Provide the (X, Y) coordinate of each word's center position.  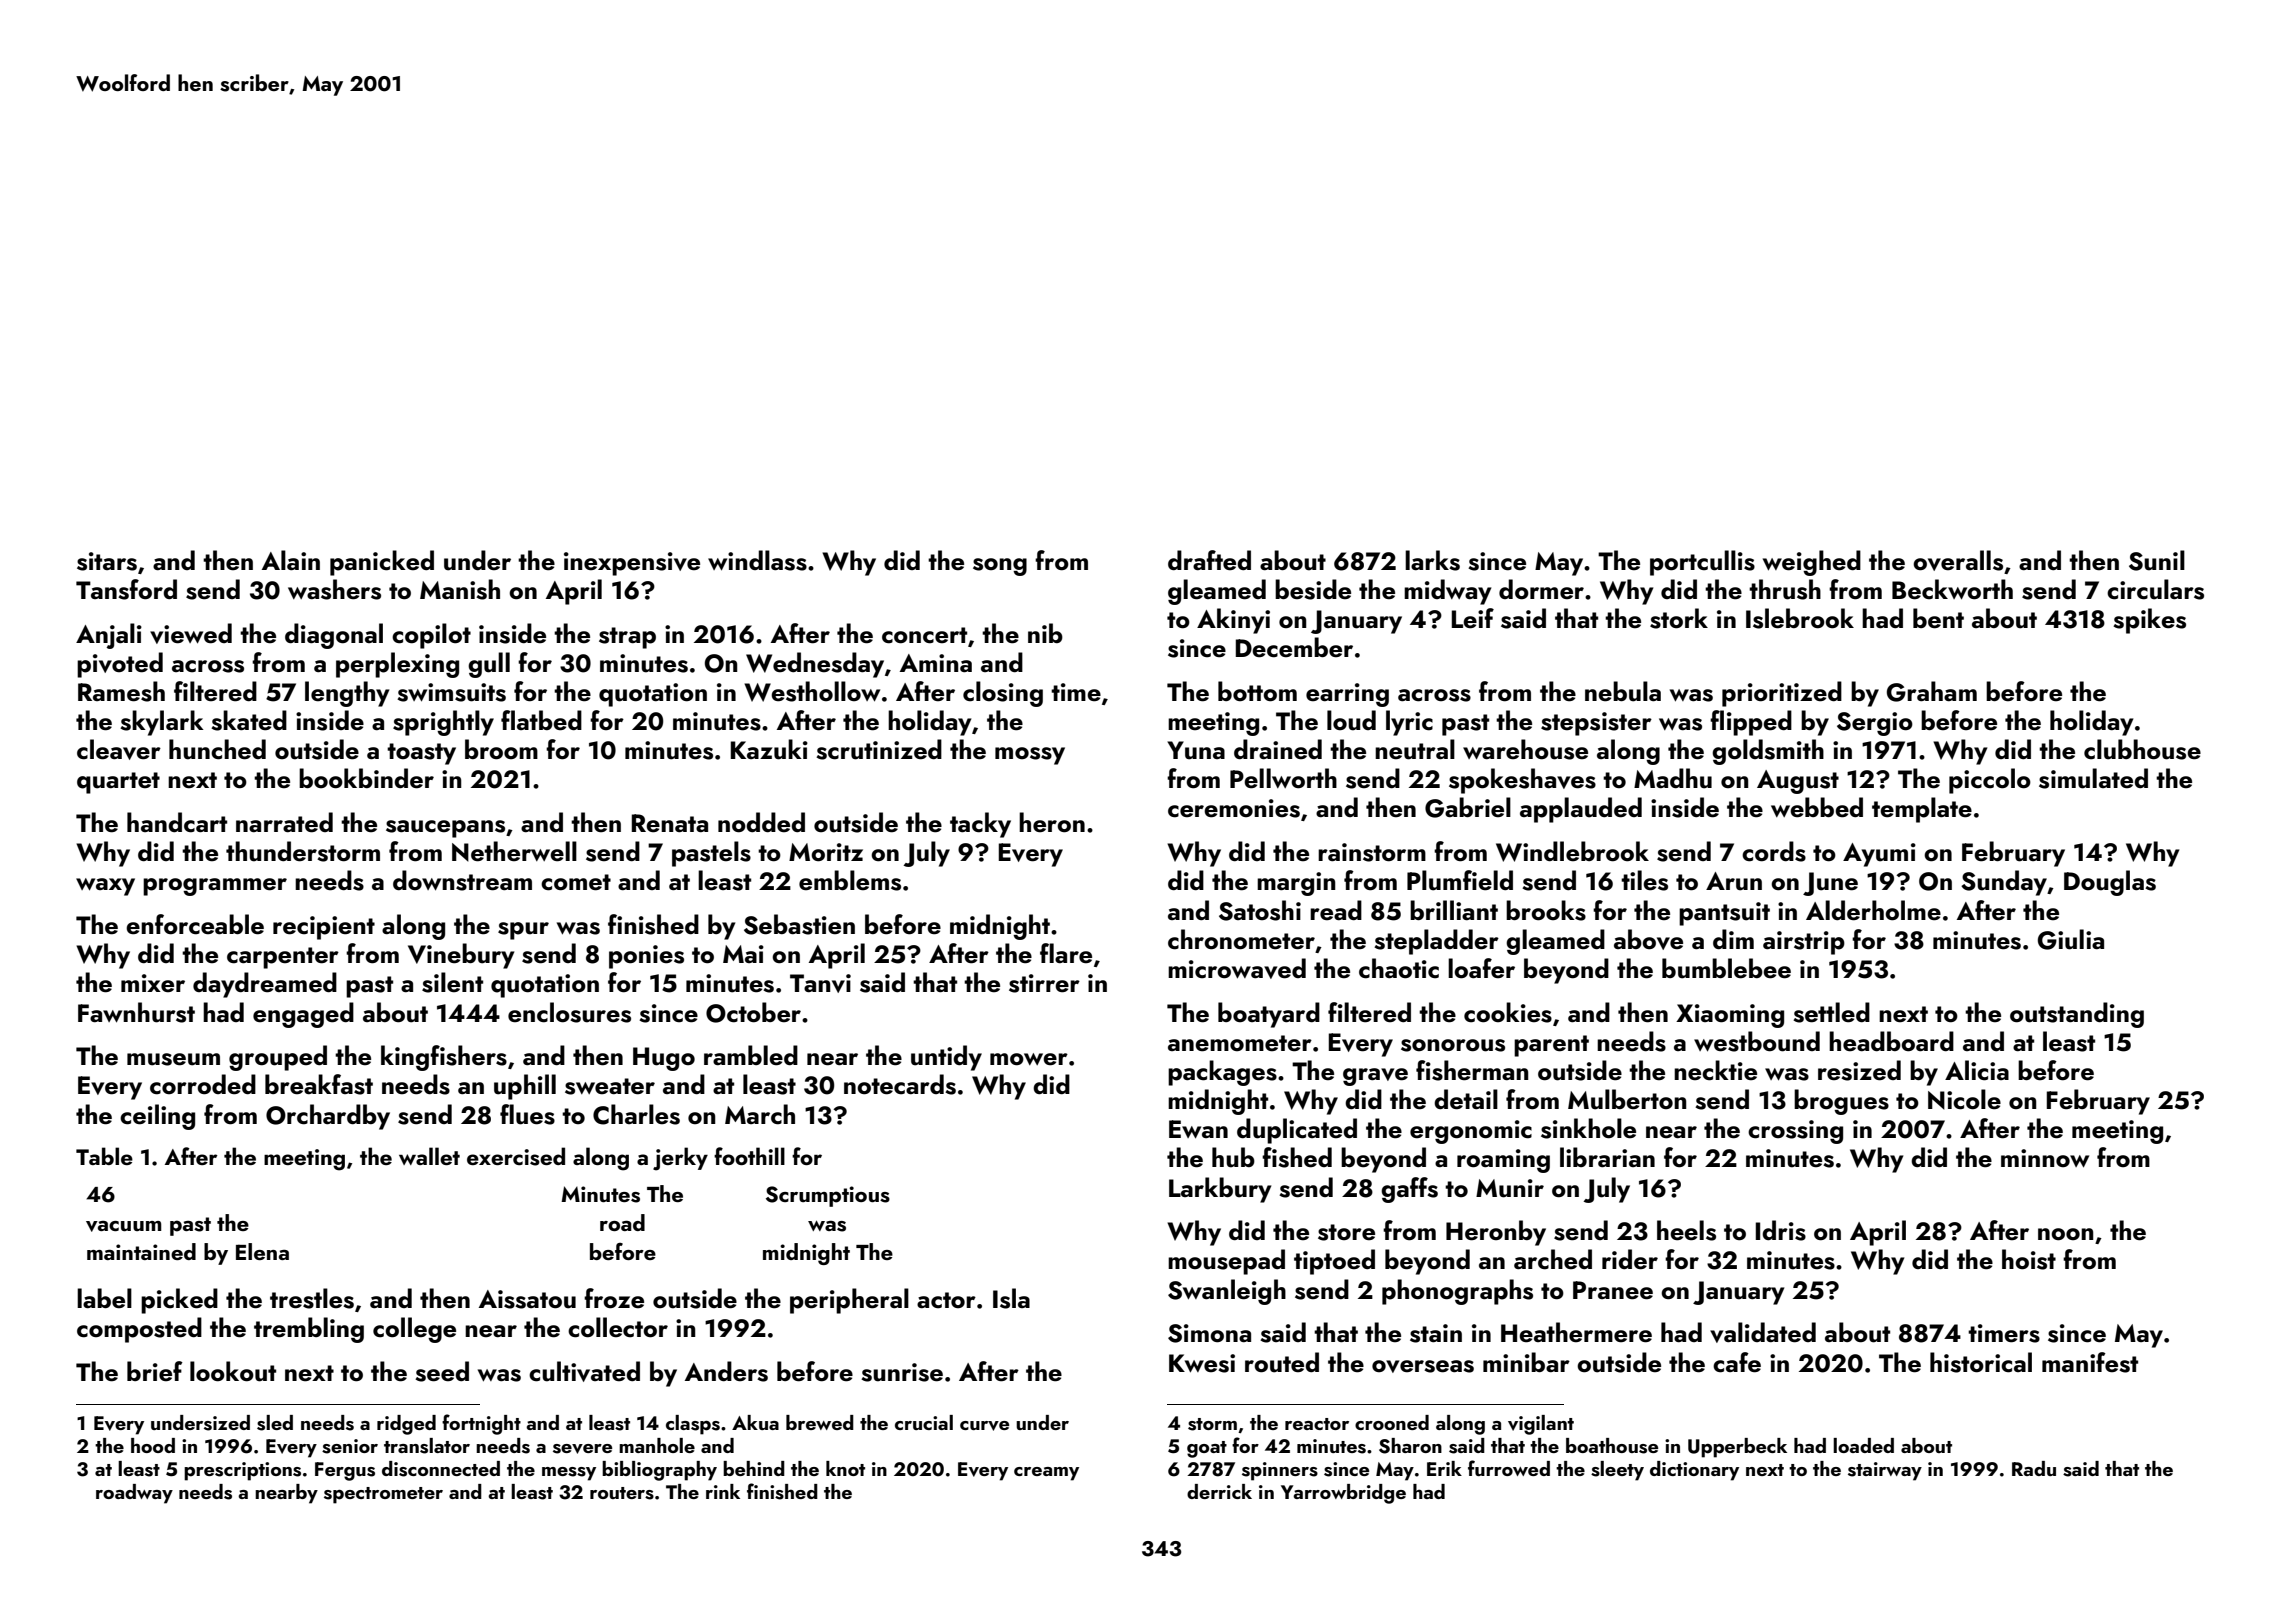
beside (1313, 589)
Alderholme (1873, 910)
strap (627, 638)
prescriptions (242, 1471)
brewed (820, 1422)
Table (104, 1156)
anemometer (1240, 1043)
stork (1679, 618)
